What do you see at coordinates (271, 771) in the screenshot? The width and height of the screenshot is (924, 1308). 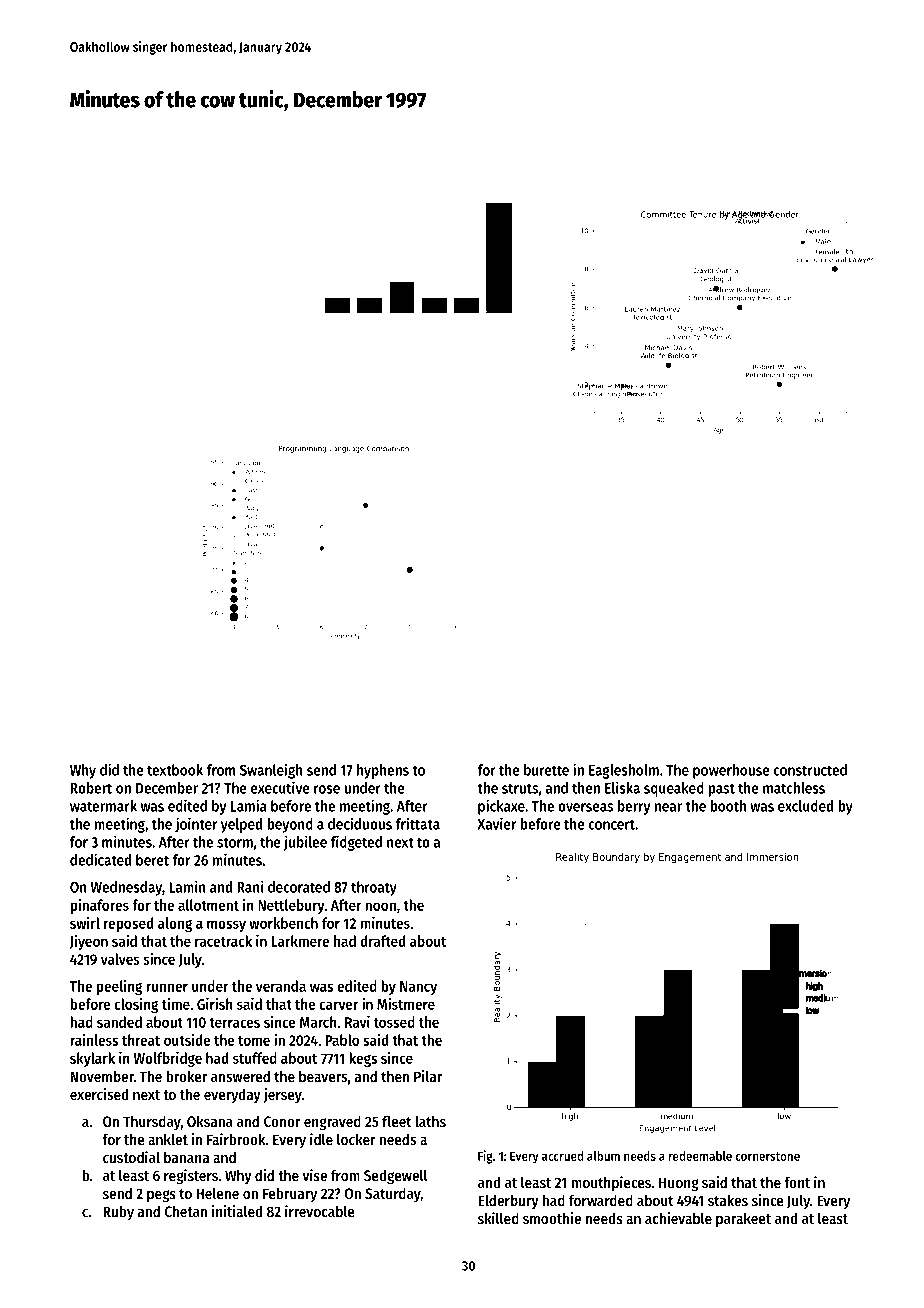 I see `Swanleigh` at bounding box center [271, 771].
